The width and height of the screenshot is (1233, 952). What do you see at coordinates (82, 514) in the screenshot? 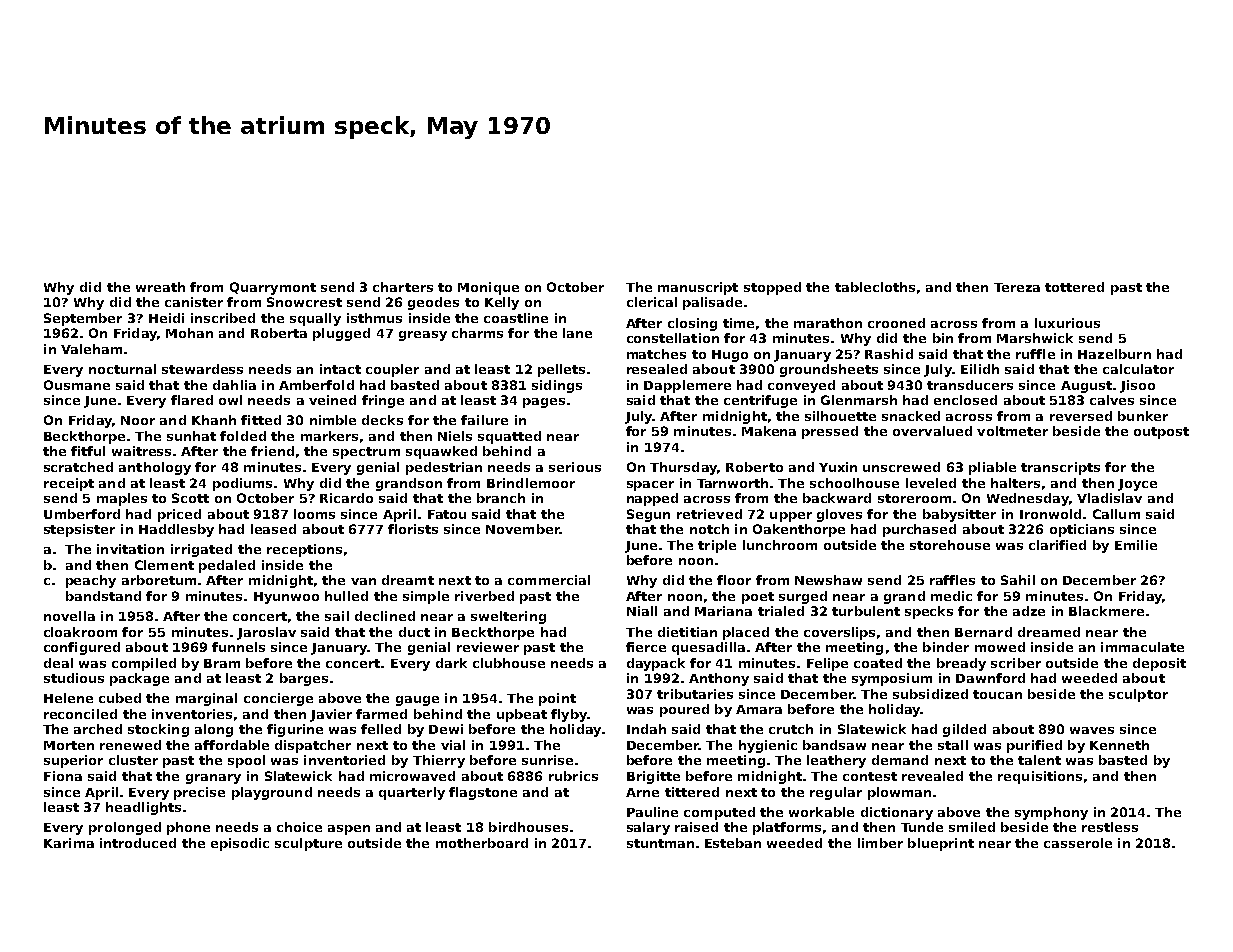
I see `Umberford` at bounding box center [82, 514].
